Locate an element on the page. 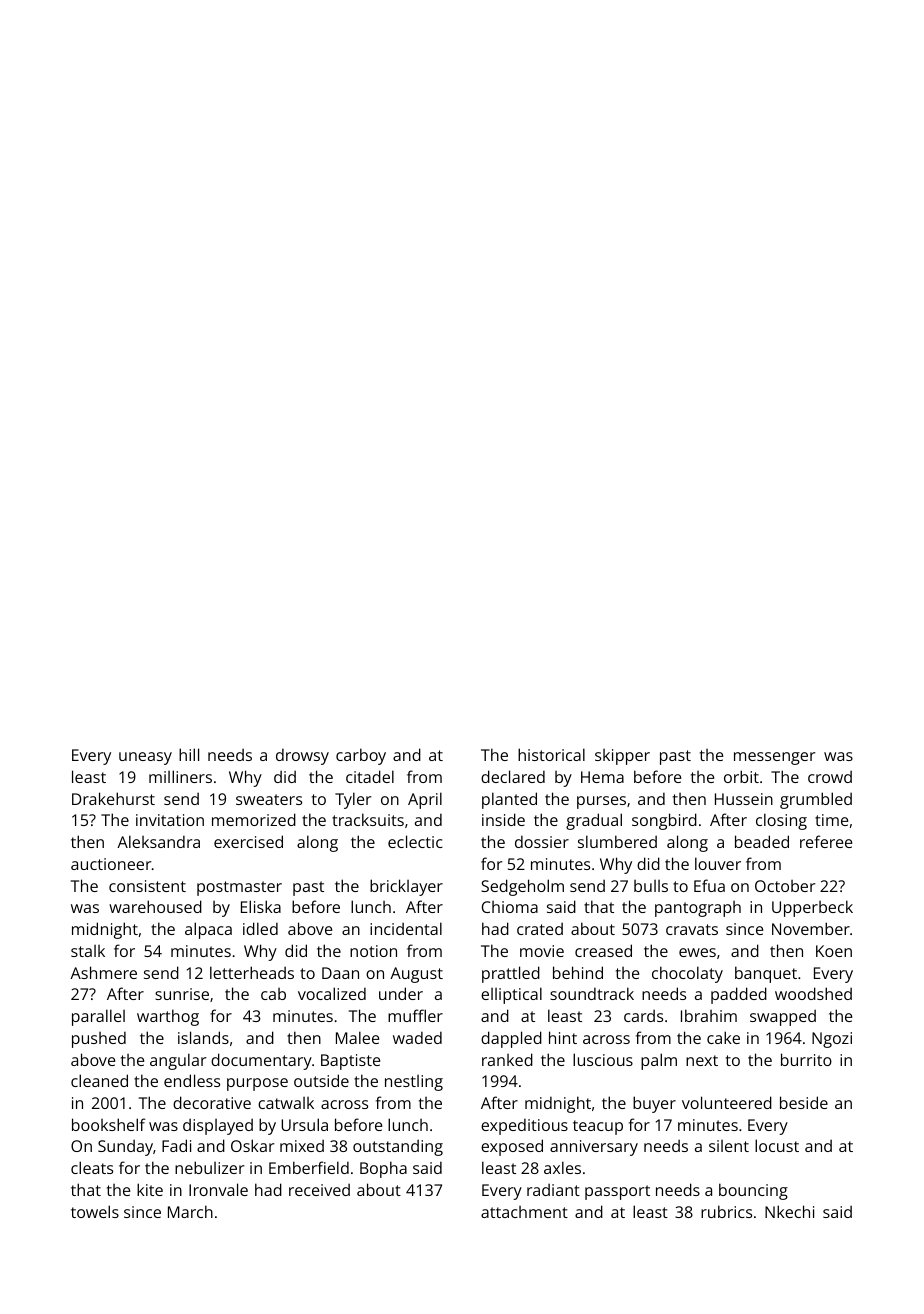  cleats is located at coordinates (92, 1167).
